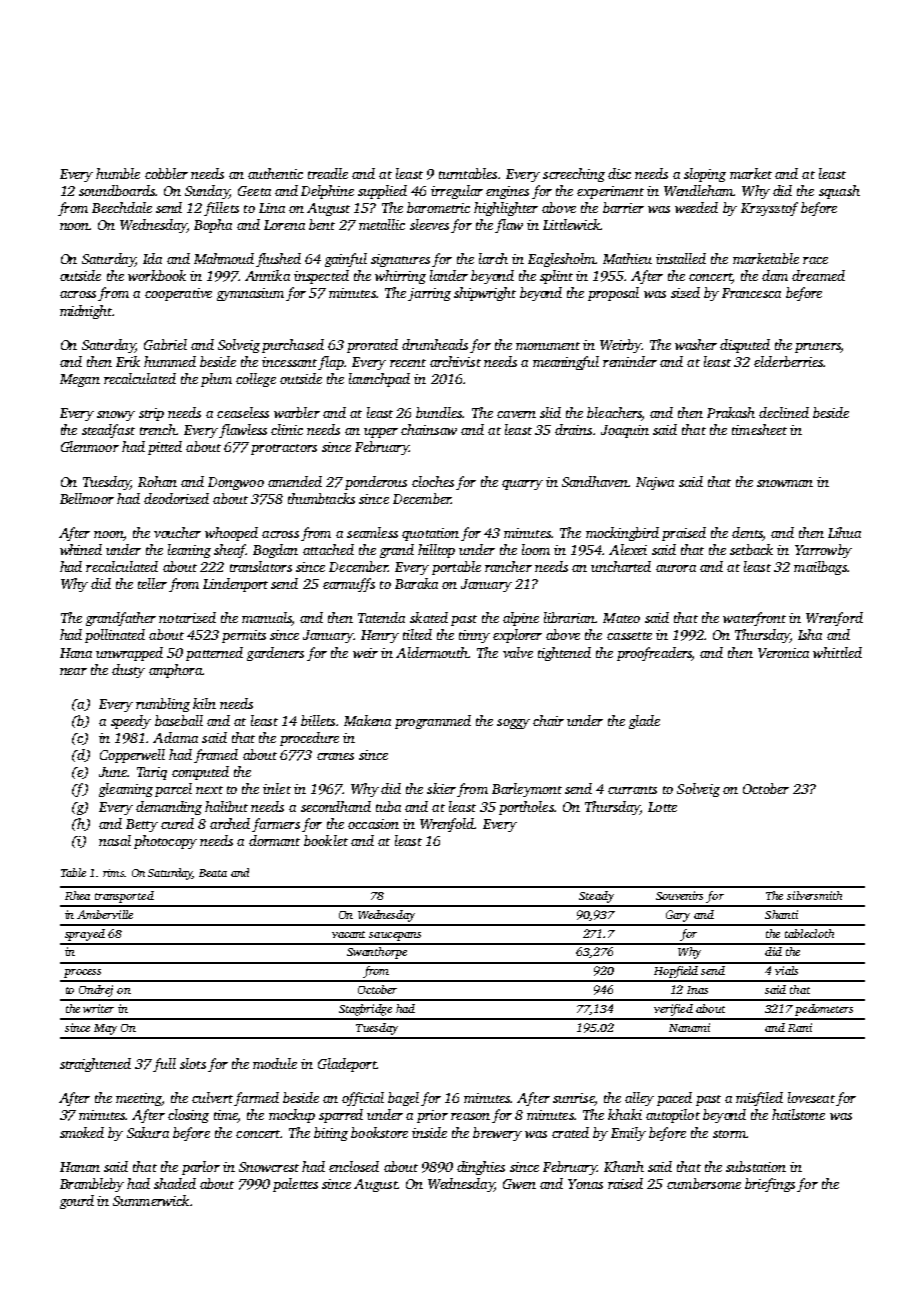  Describe the element at coordinates (823, 551) in the screenshot. I see `Yarrowby` at that location.
